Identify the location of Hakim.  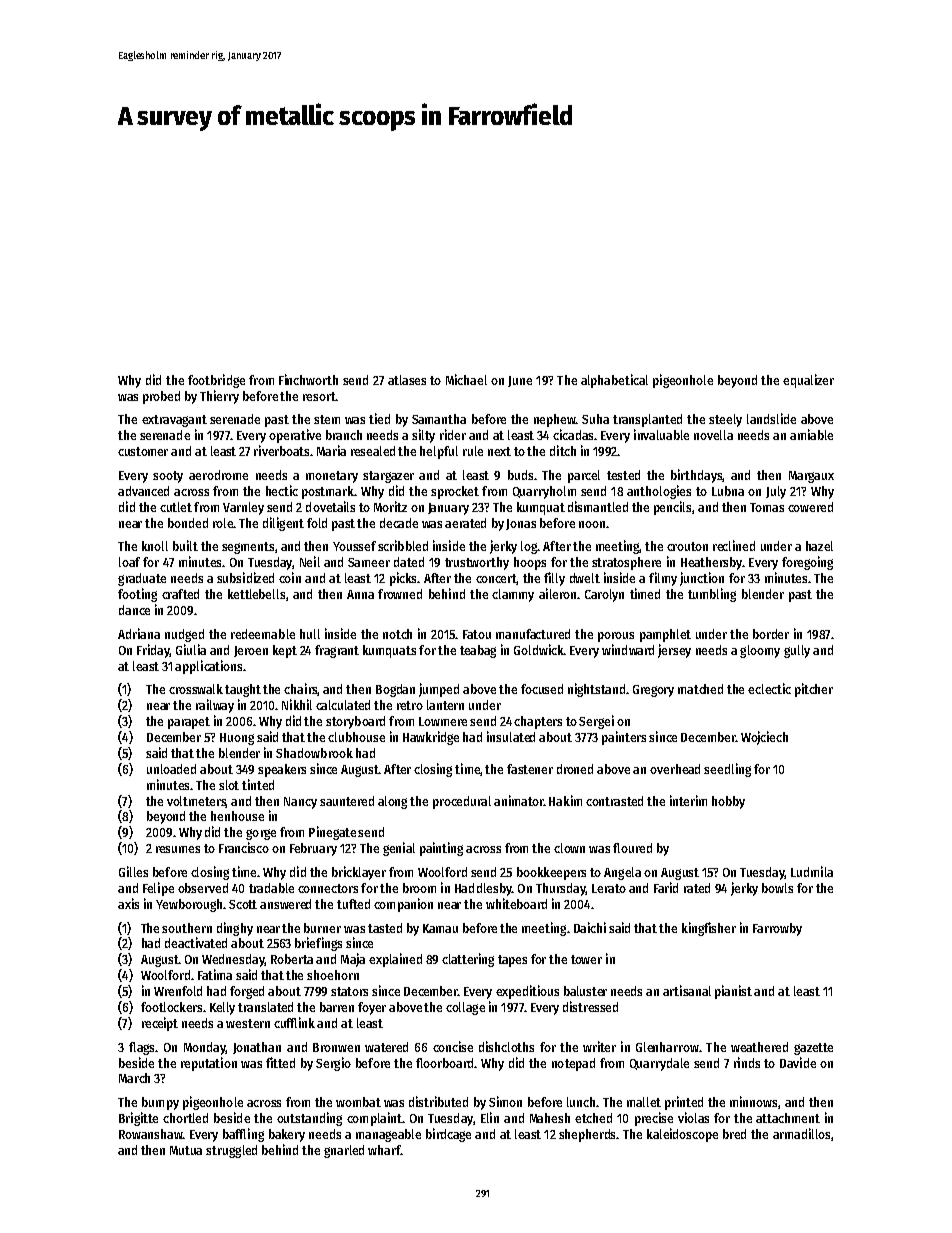
(565, 800).
